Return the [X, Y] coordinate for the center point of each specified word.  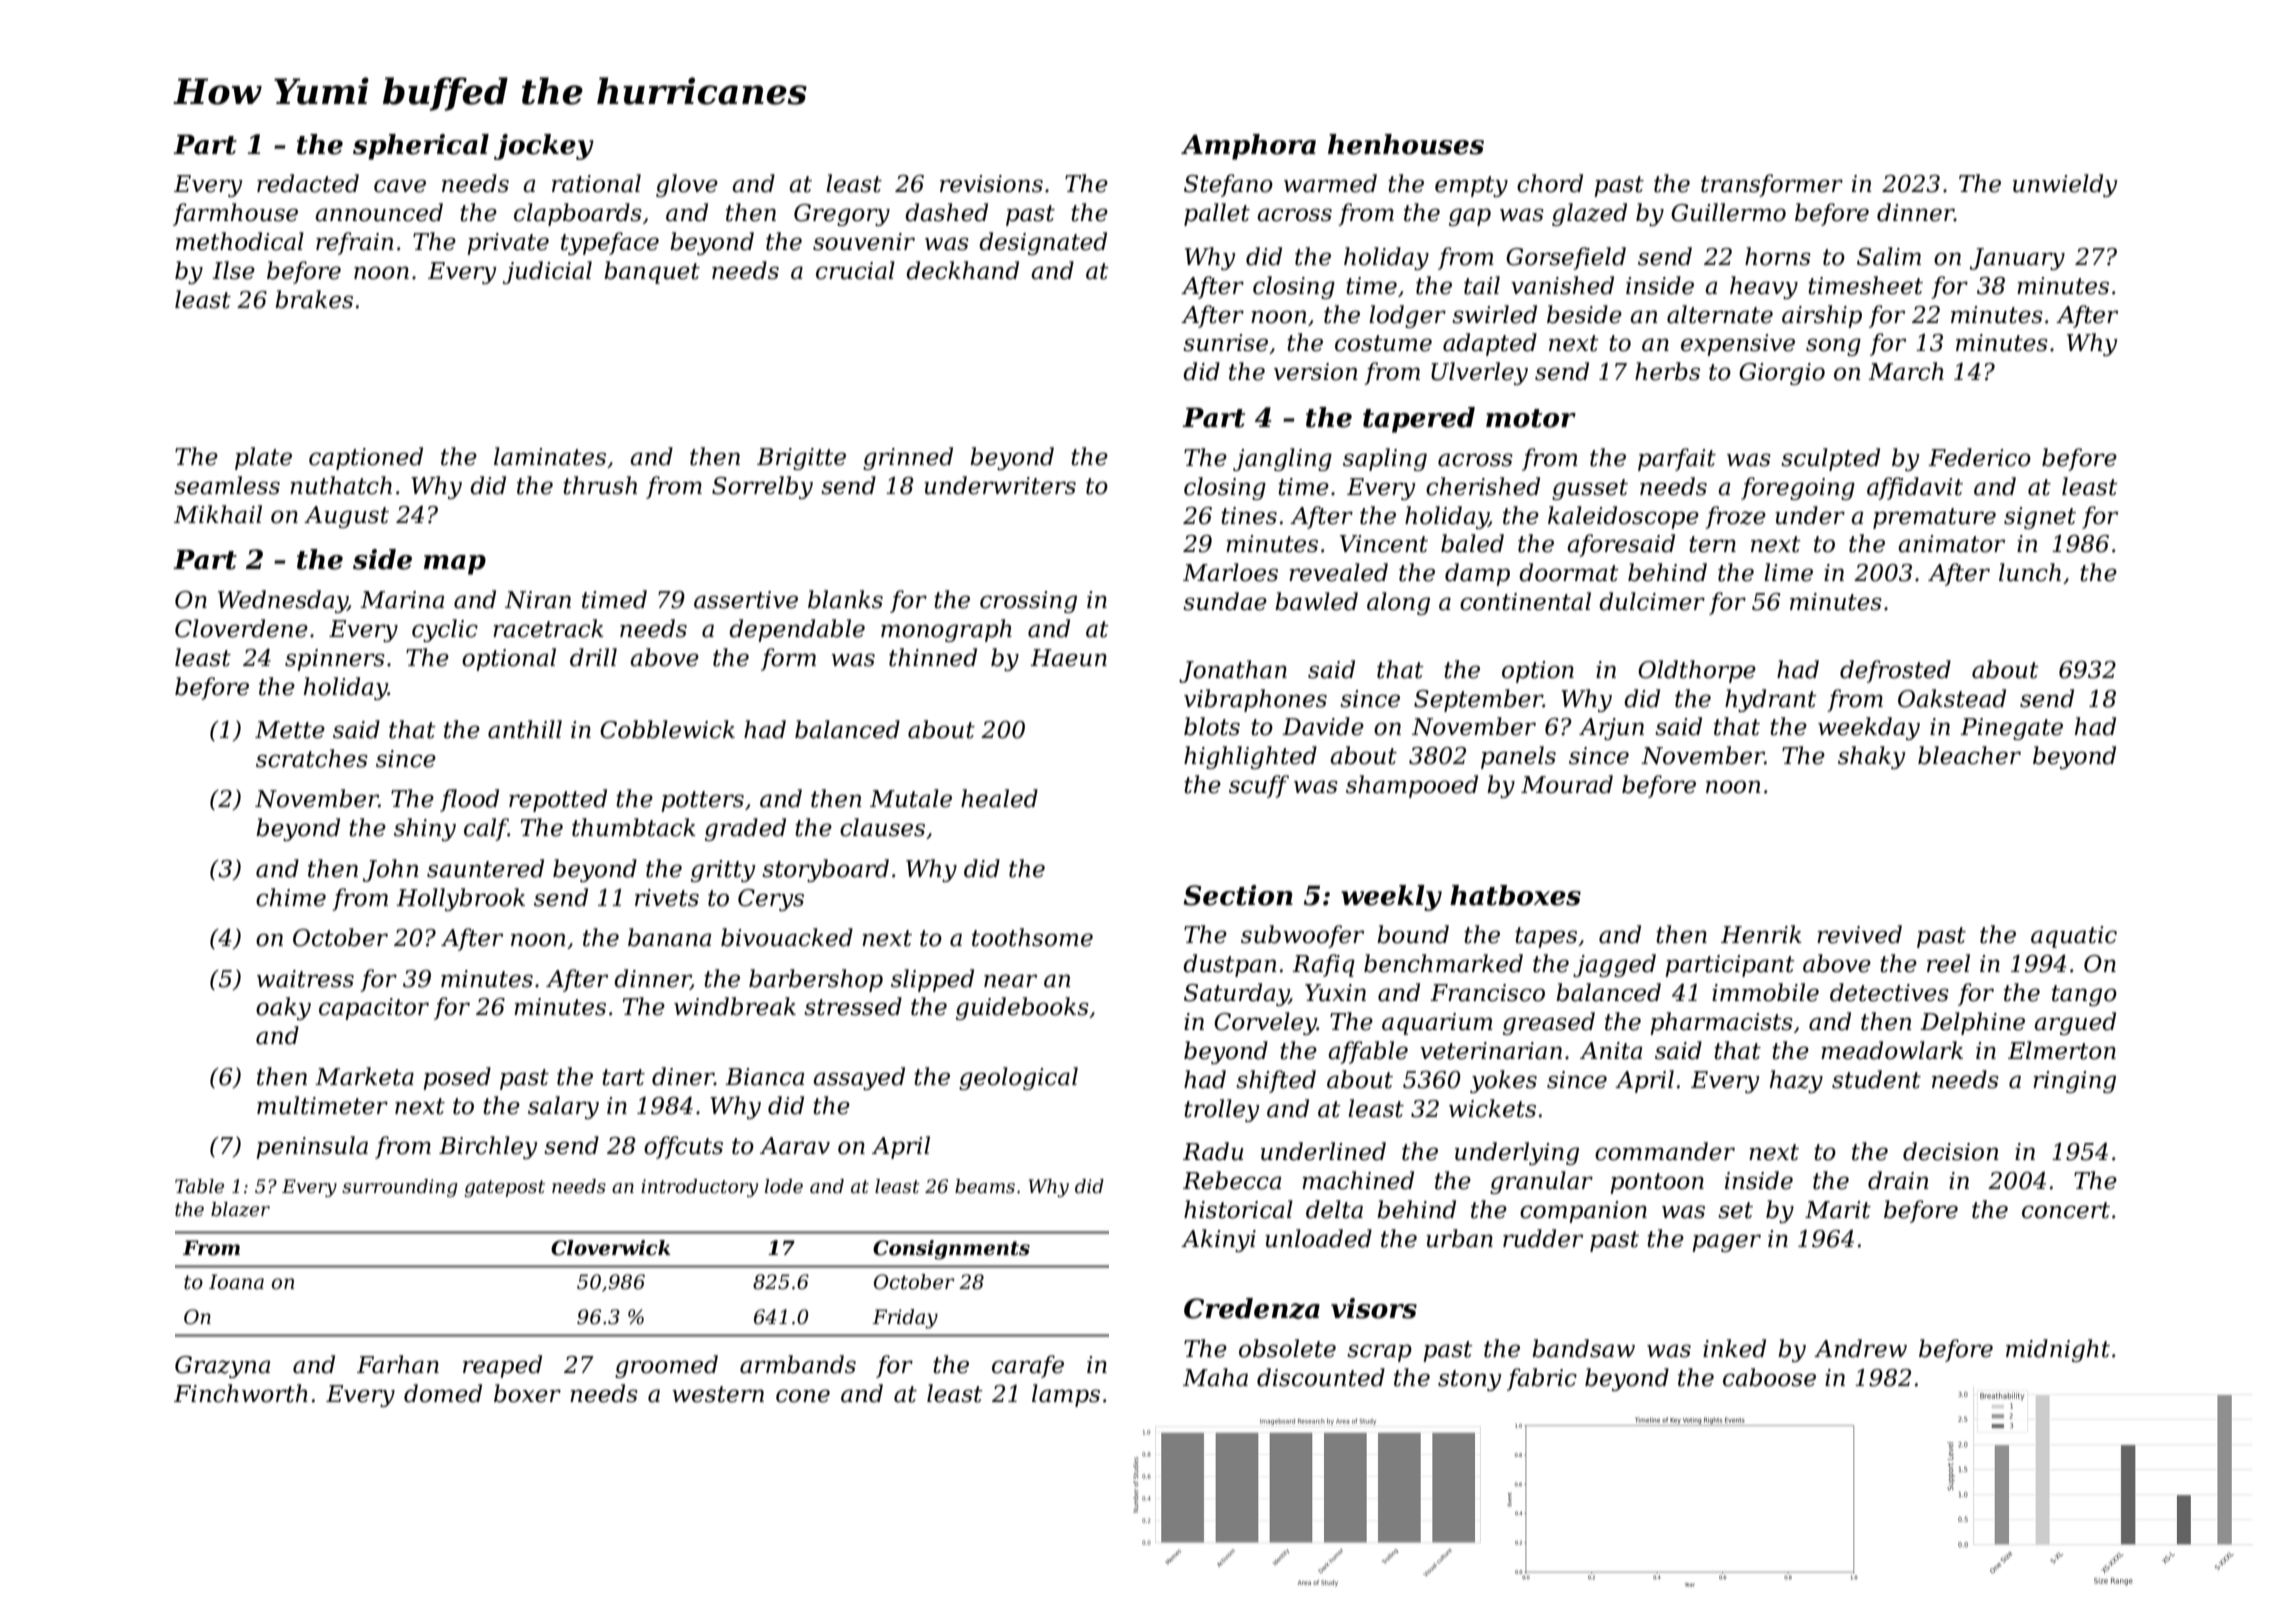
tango [2084, 995]
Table [199, 1186]
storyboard [825, 870]
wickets [1492, 1108]
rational [596, 183]
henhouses [1406, 144]
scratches [312, 758]
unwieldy [2065, 185]
